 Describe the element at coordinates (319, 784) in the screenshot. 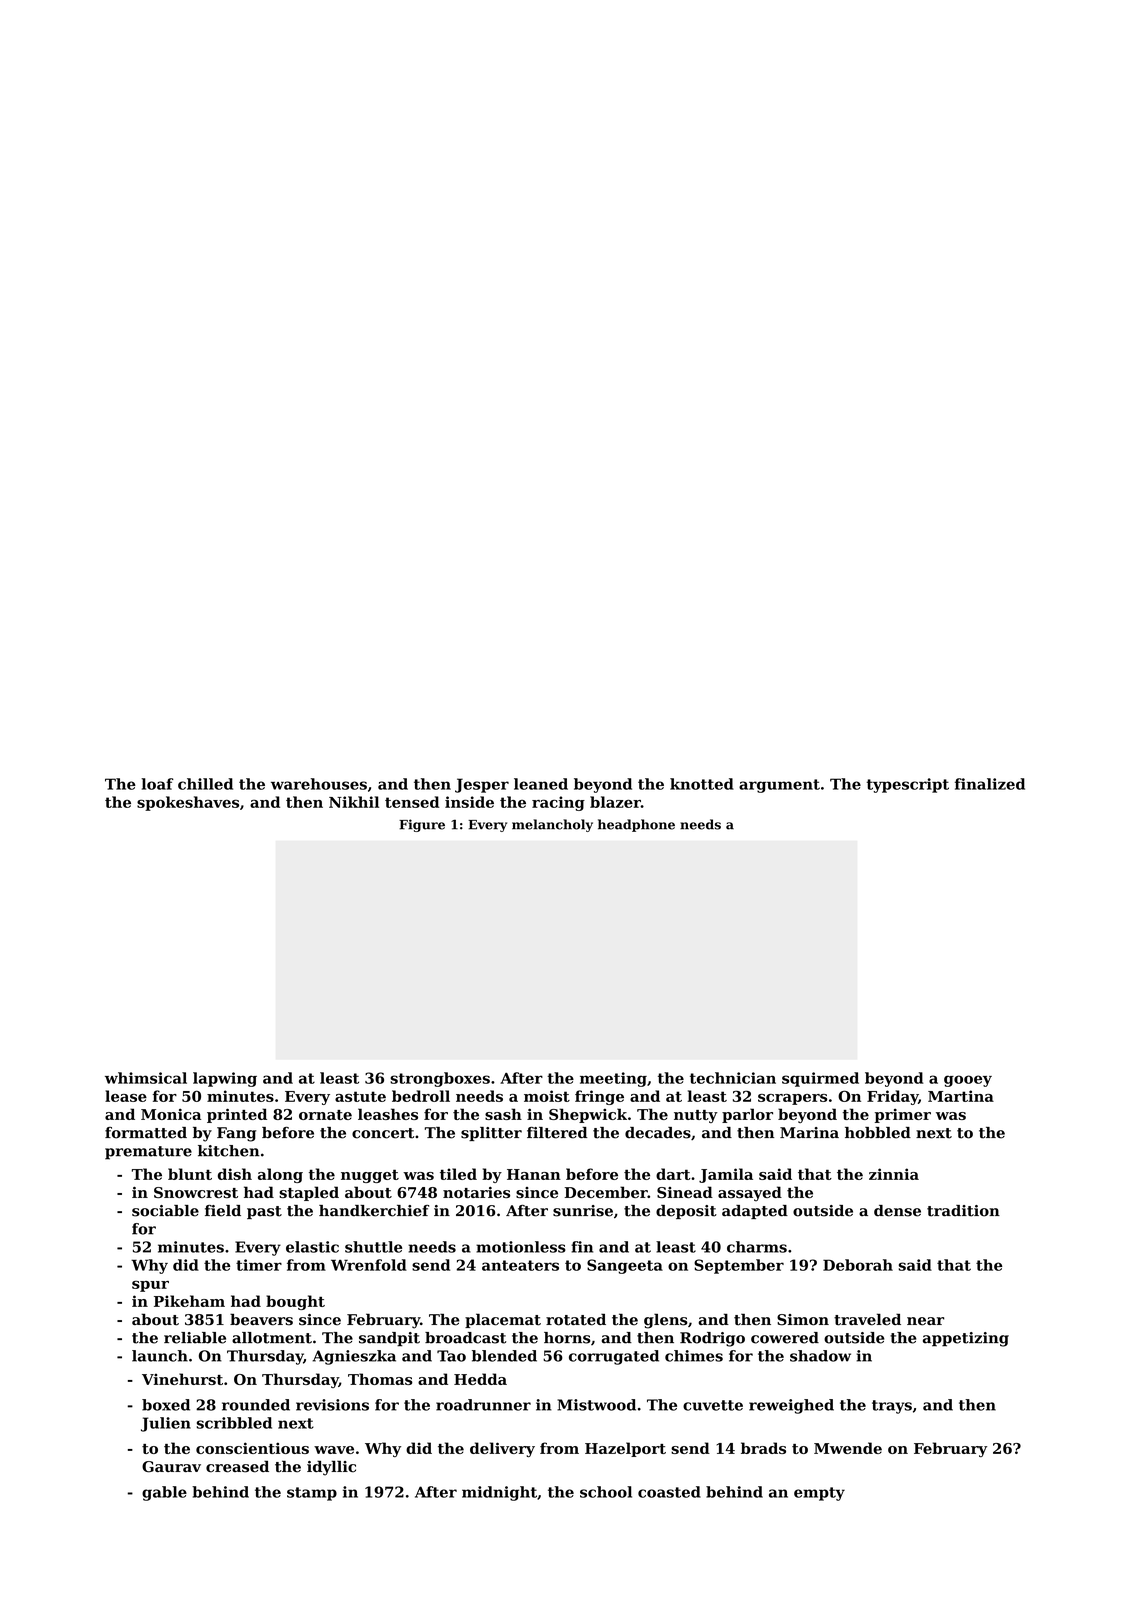

I see `warehouses` at that location.
